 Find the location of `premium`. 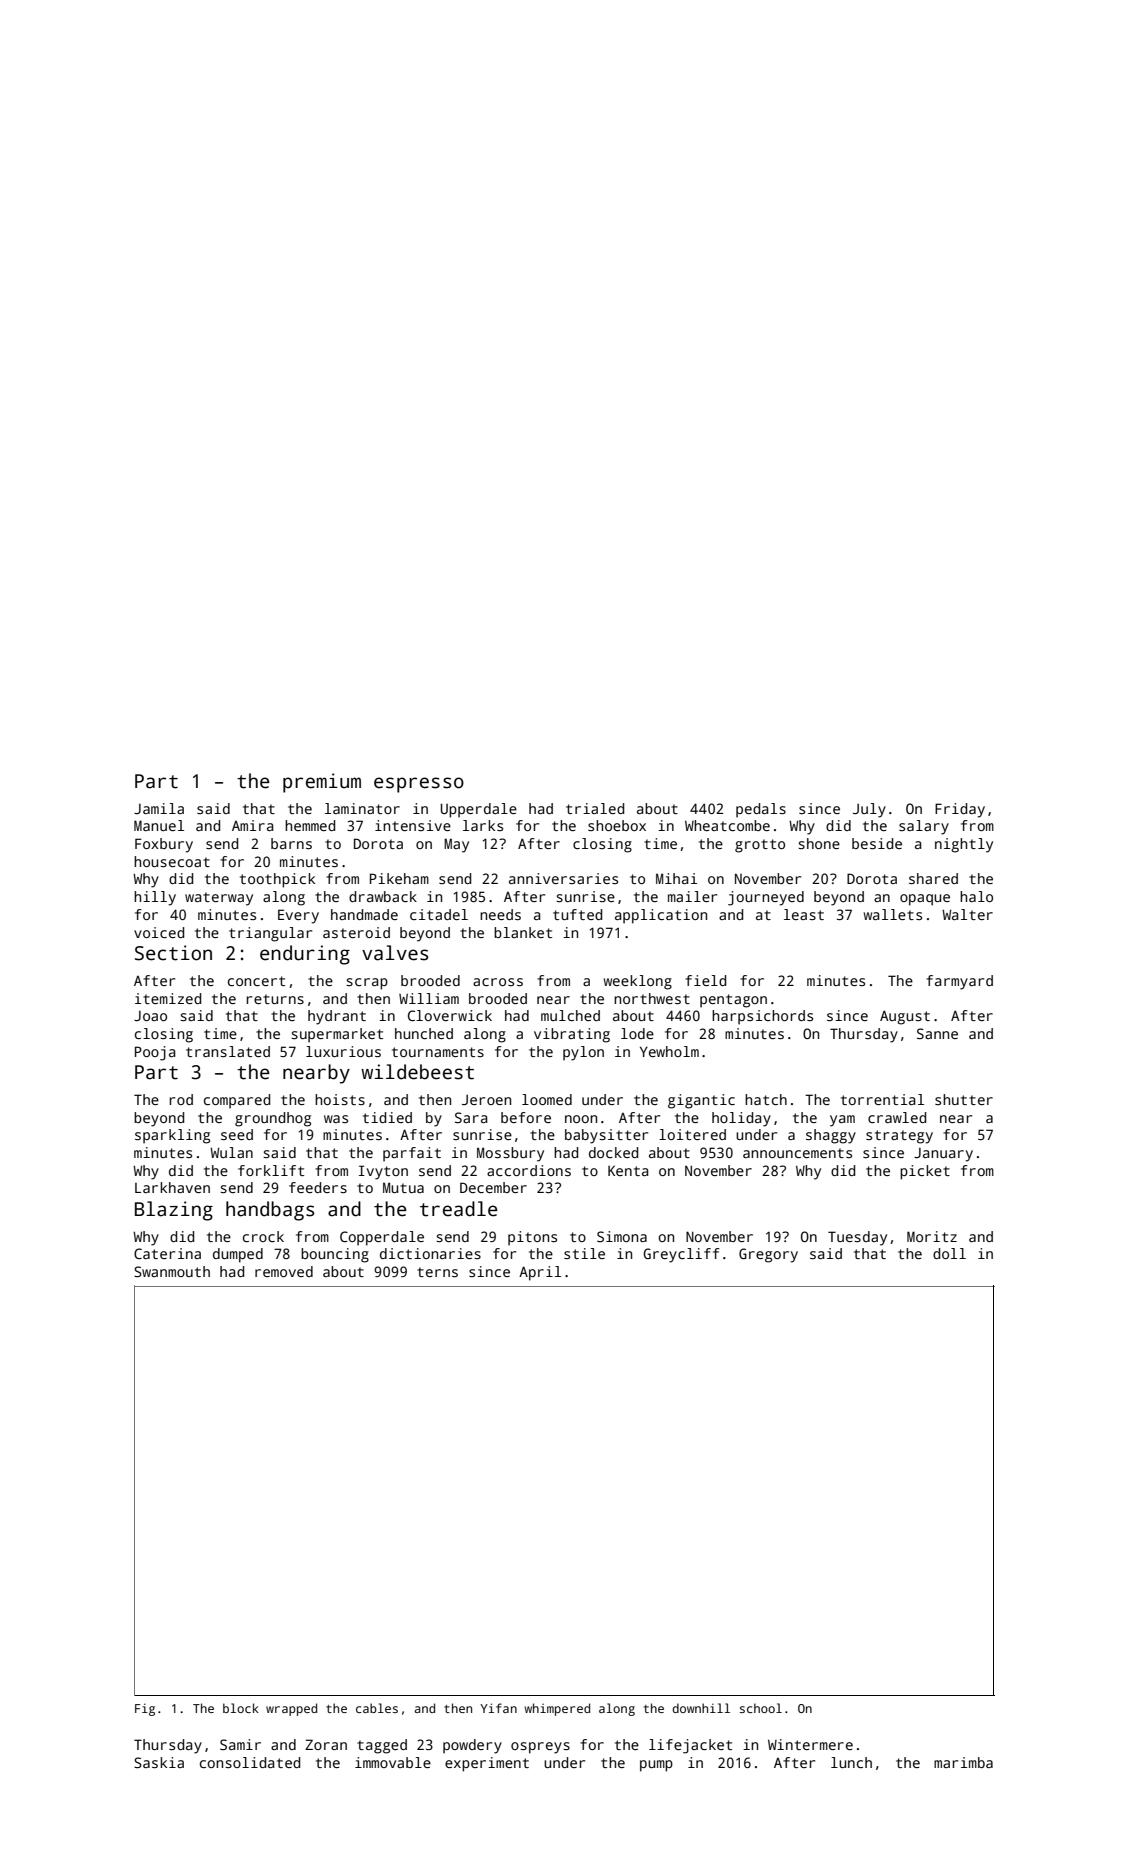

premium is located at coordinates (322, 783).
